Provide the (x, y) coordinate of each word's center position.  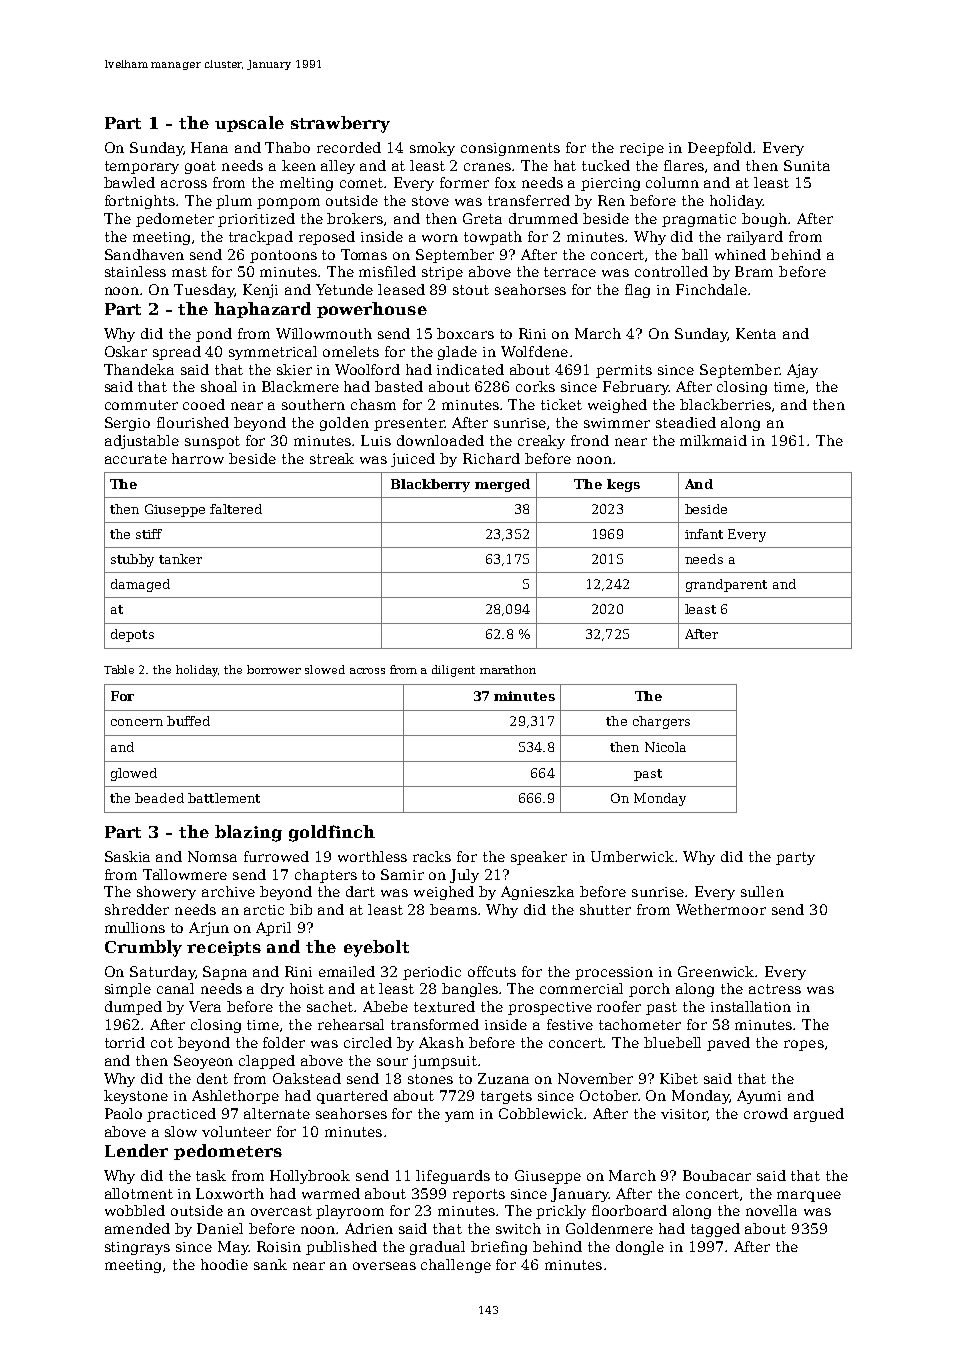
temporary (142, 167)
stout (471, 290)
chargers (661, 722)
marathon (508, 669)
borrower (274, 669)
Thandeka (139, 369)
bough (764, 220)
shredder (137, 909)
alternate (277, 1113)
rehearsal (351, 1024)
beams (453, 909)
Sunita (807, 165)
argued (819, 1115)
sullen (762, 891)
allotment (139, 1193)
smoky (432, 149)
